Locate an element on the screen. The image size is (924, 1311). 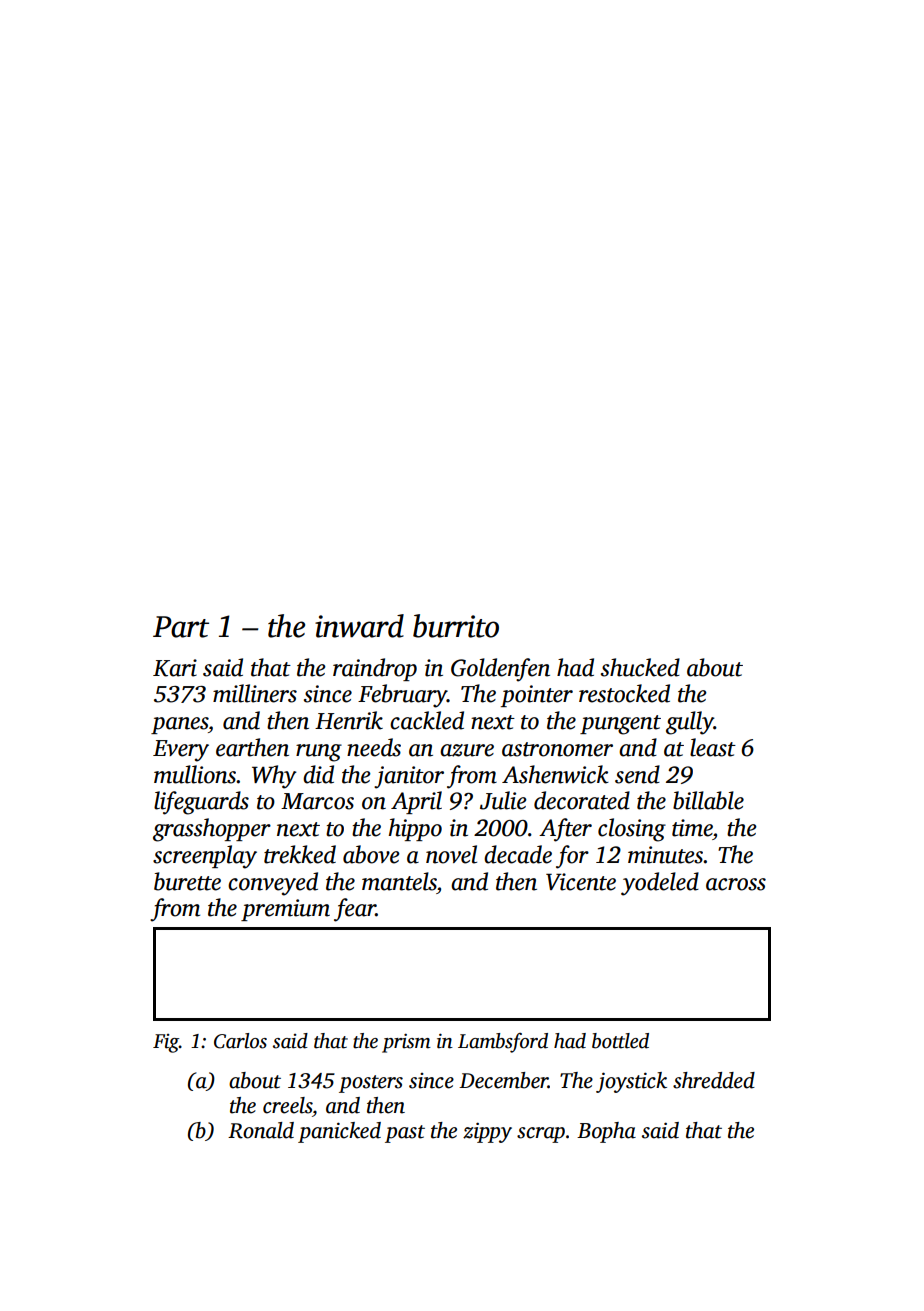
Ronald is located at coordinates (261, 1130).
